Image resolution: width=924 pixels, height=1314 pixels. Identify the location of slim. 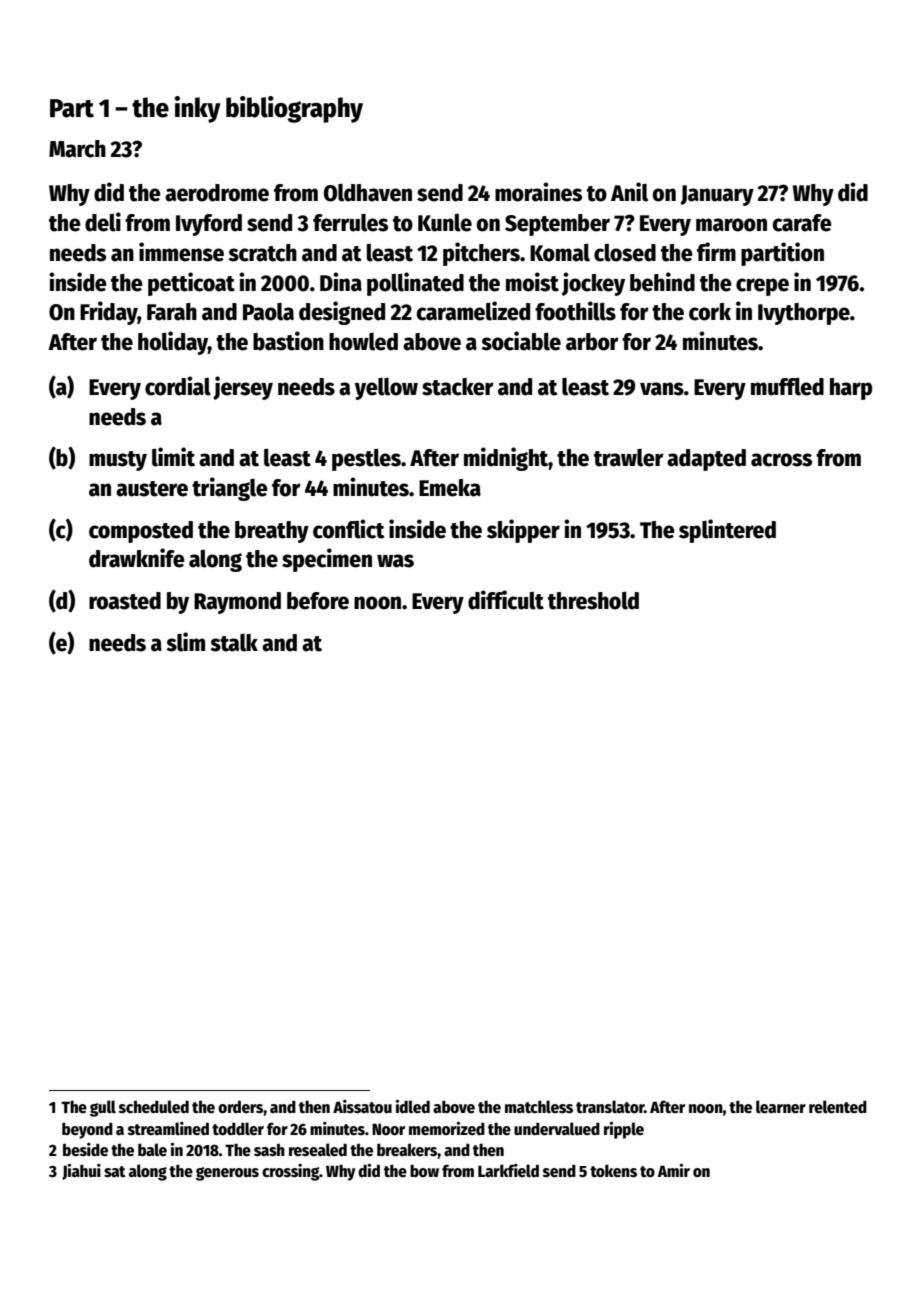
(185, 642).
